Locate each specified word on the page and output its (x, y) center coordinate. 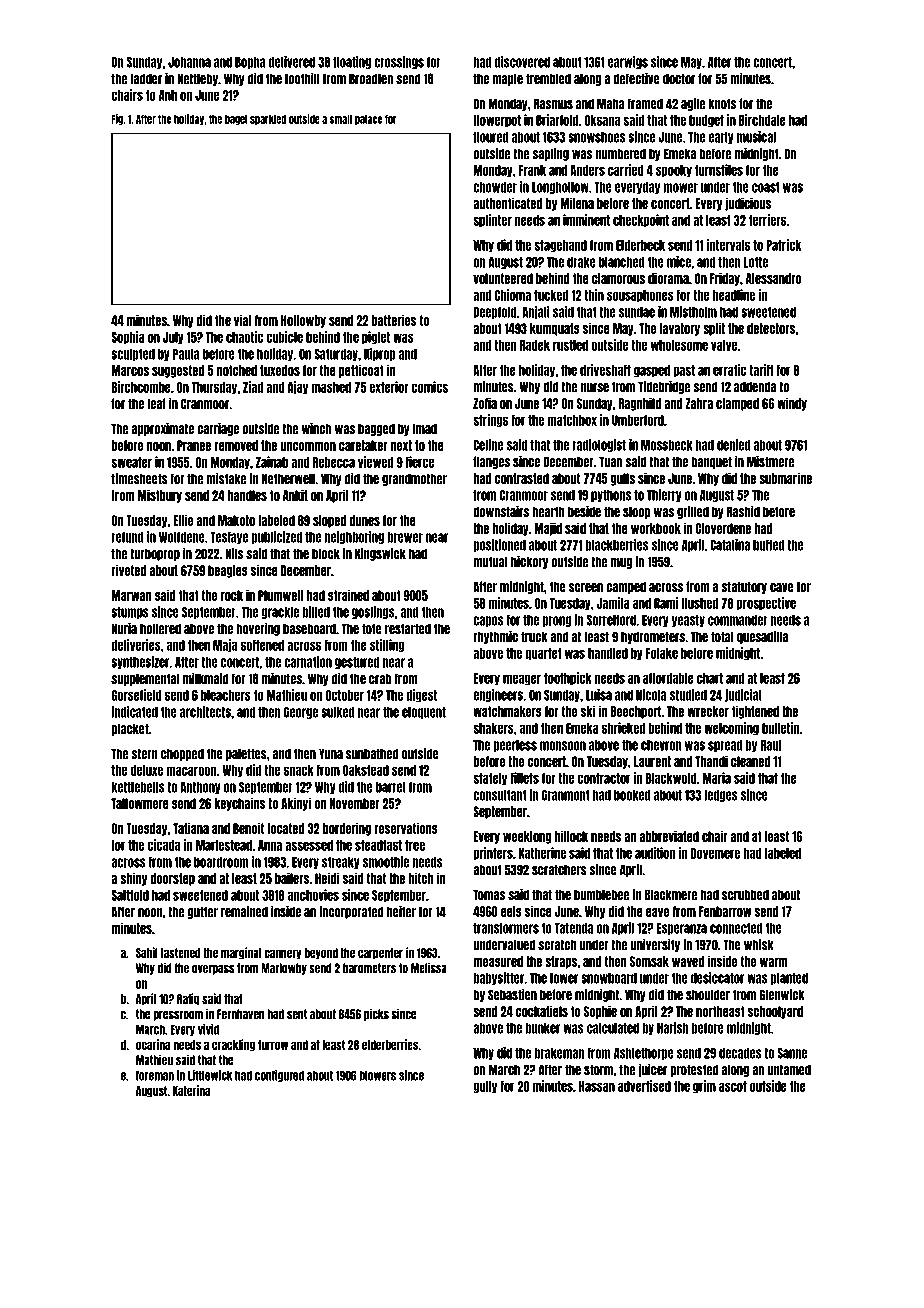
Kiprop (380, 354)
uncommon (308, 446)
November (355, 803)
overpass (213, 970)
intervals (728, 245)
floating (352, 62)
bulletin (781, 728)
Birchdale (762, 120)
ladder (146, 79)
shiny (133, 879)
